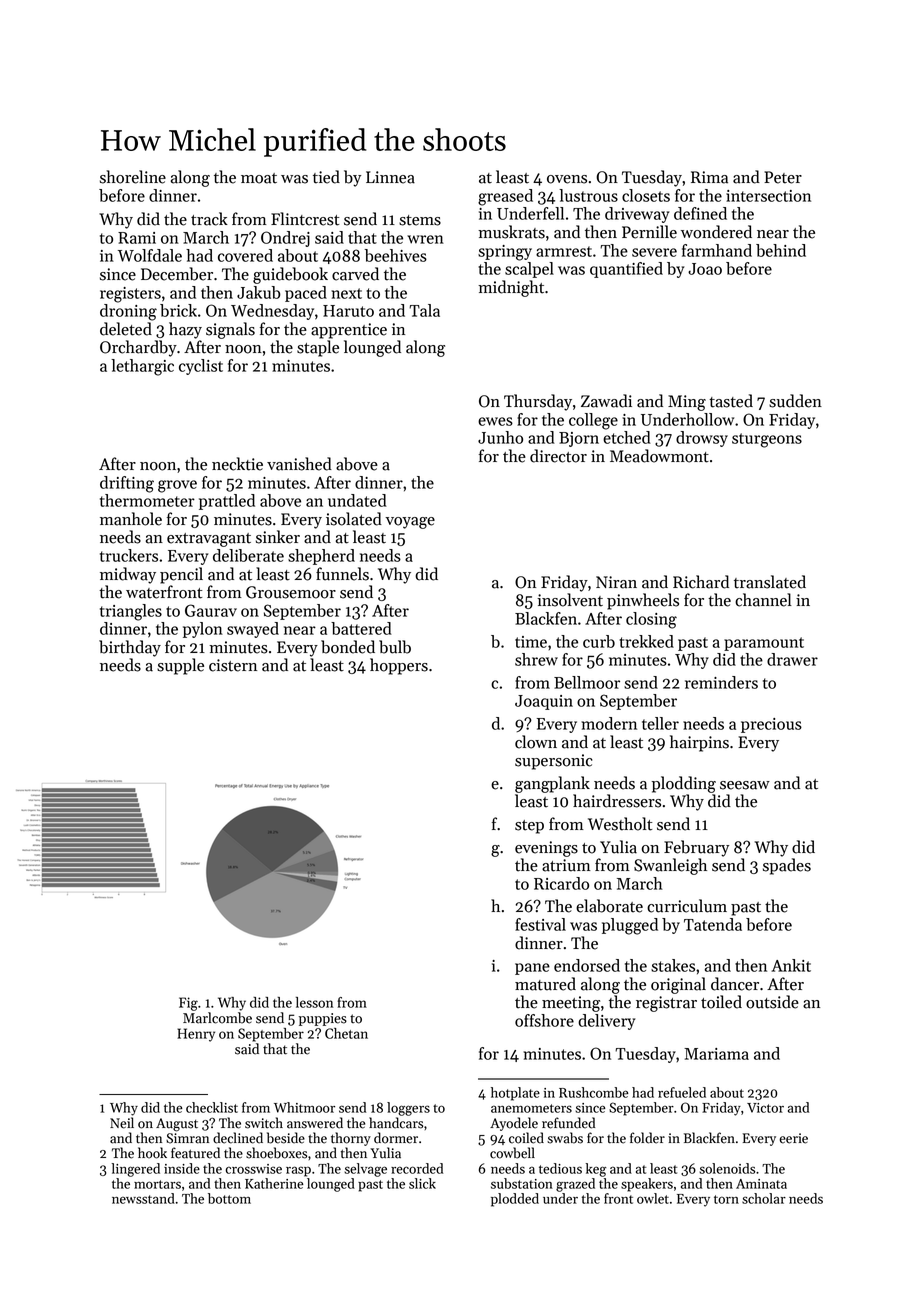  I want to click on Marlcombe, so click(217, 1018).
